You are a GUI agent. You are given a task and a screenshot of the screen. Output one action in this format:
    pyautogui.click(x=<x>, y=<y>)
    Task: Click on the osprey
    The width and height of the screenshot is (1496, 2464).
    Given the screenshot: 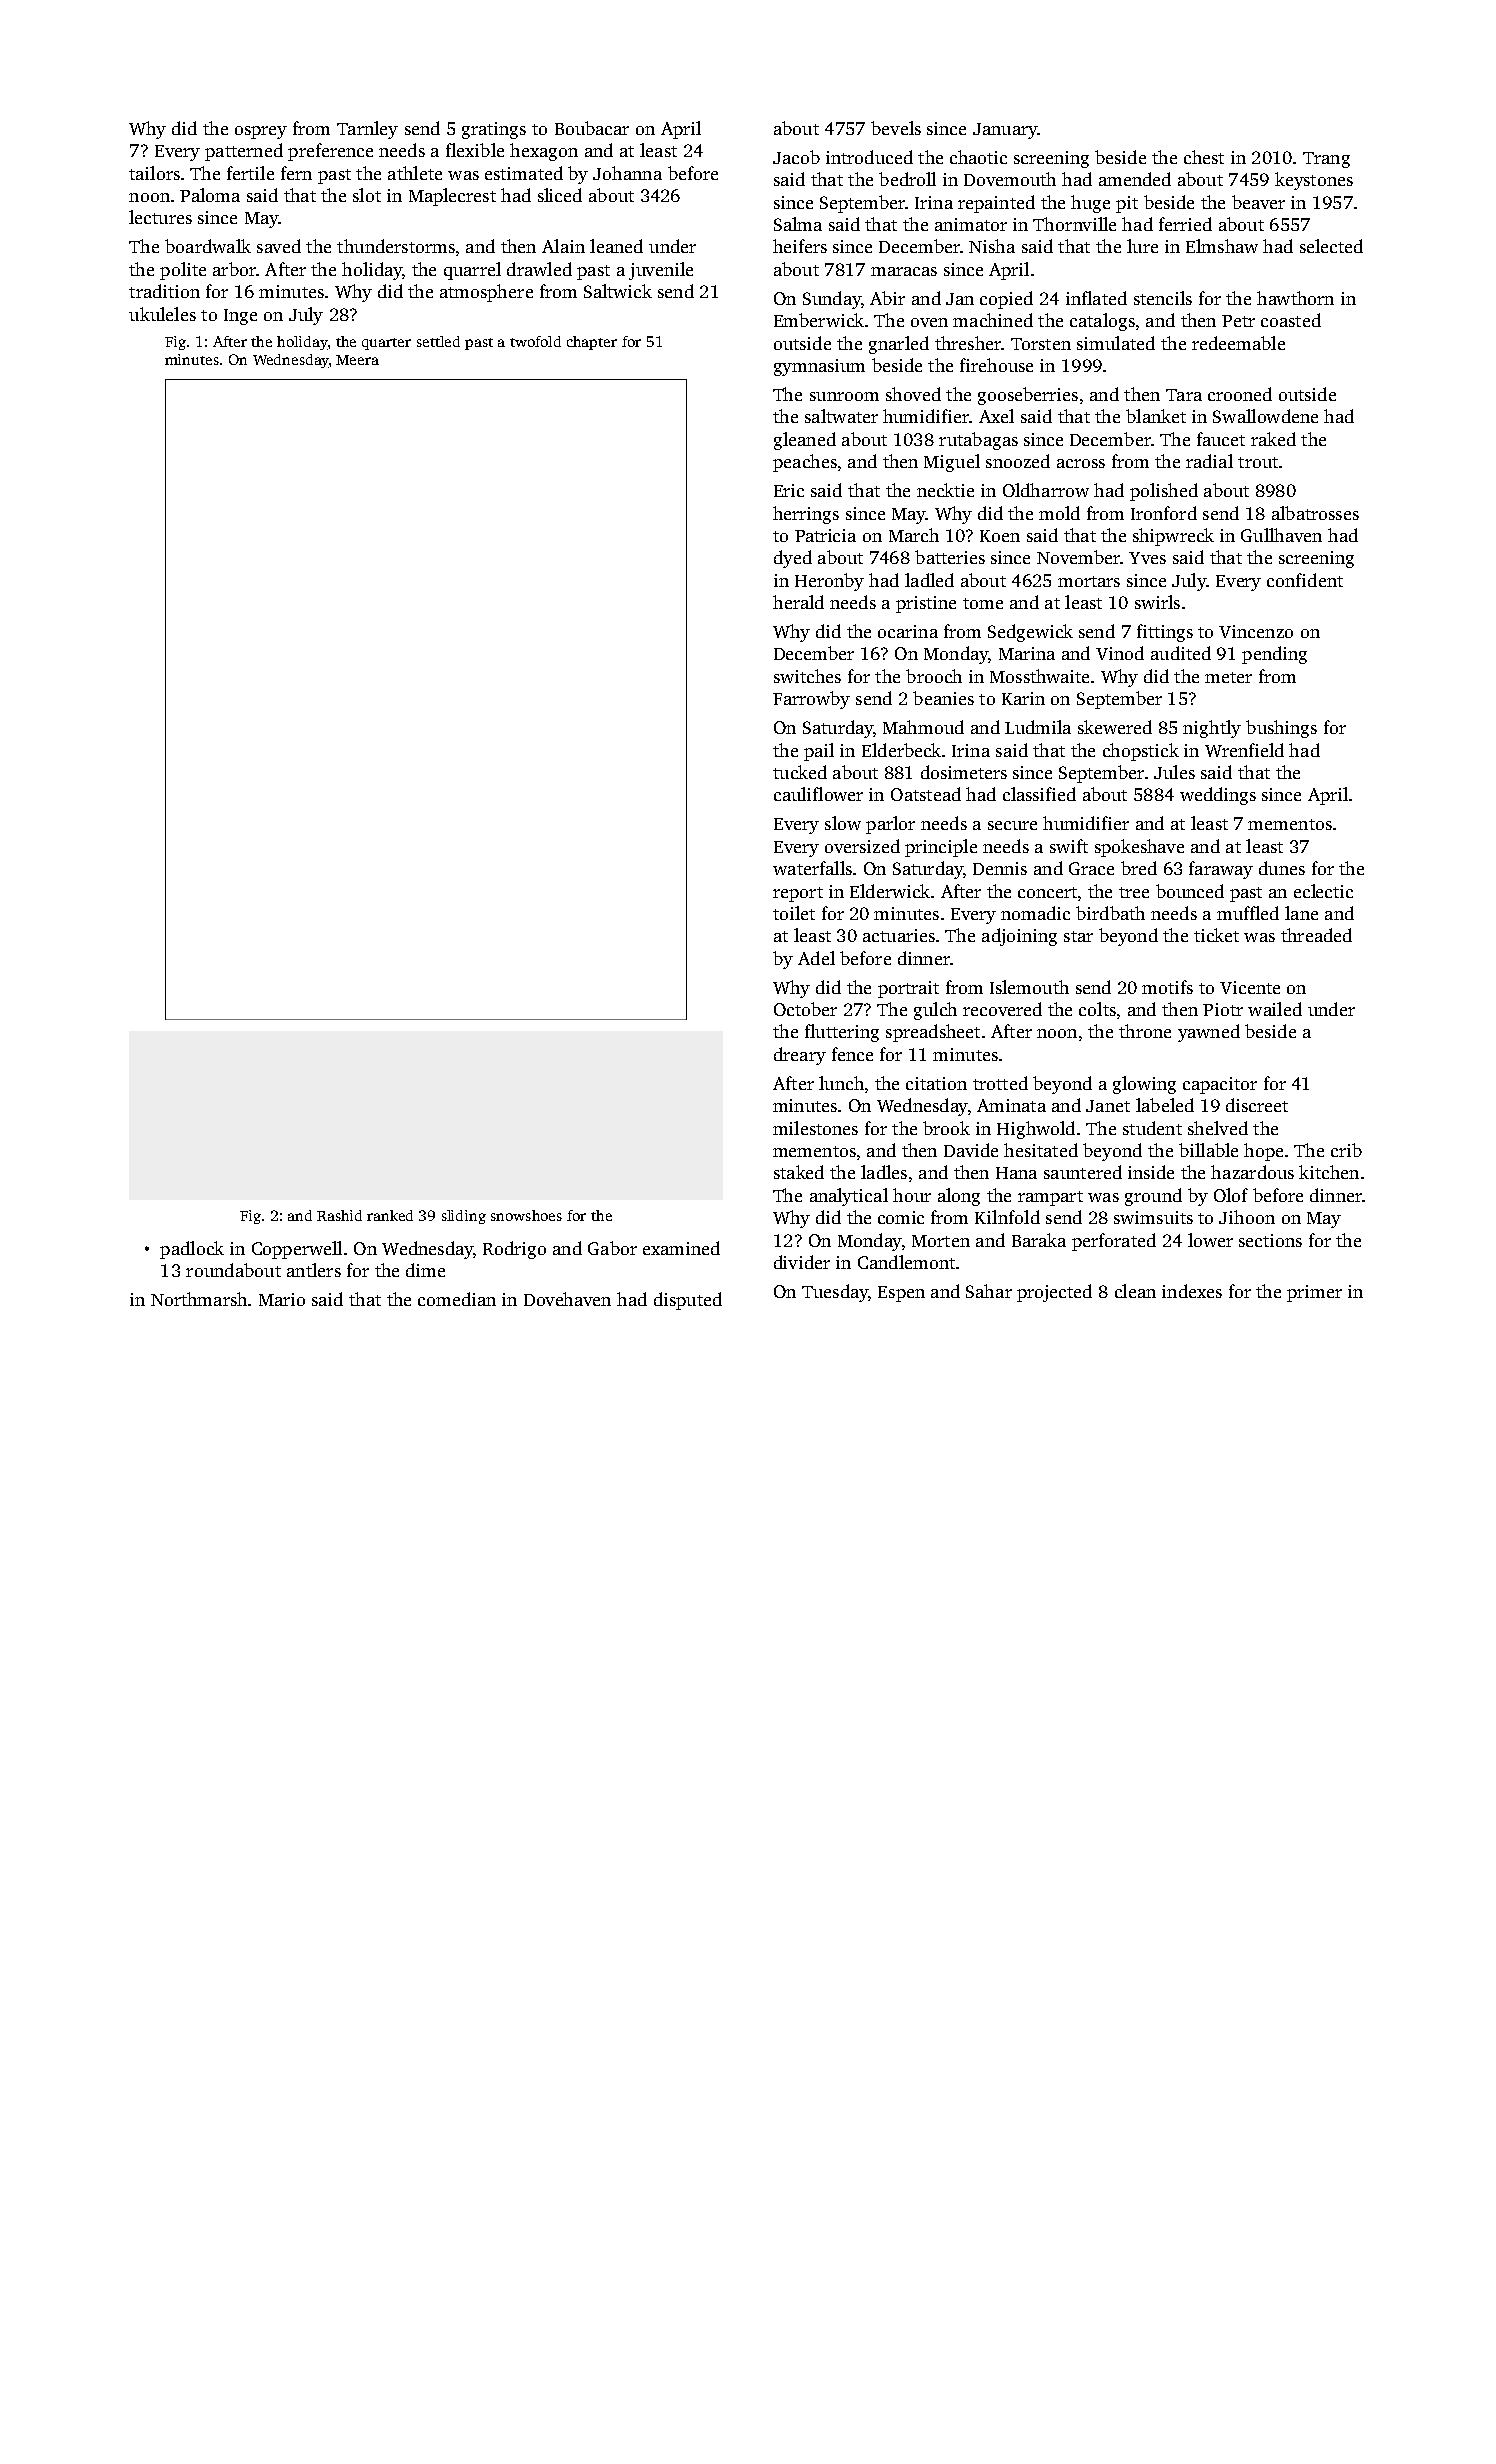 What is the action you would take?
    pyautogui.click(x=261, y=132)
